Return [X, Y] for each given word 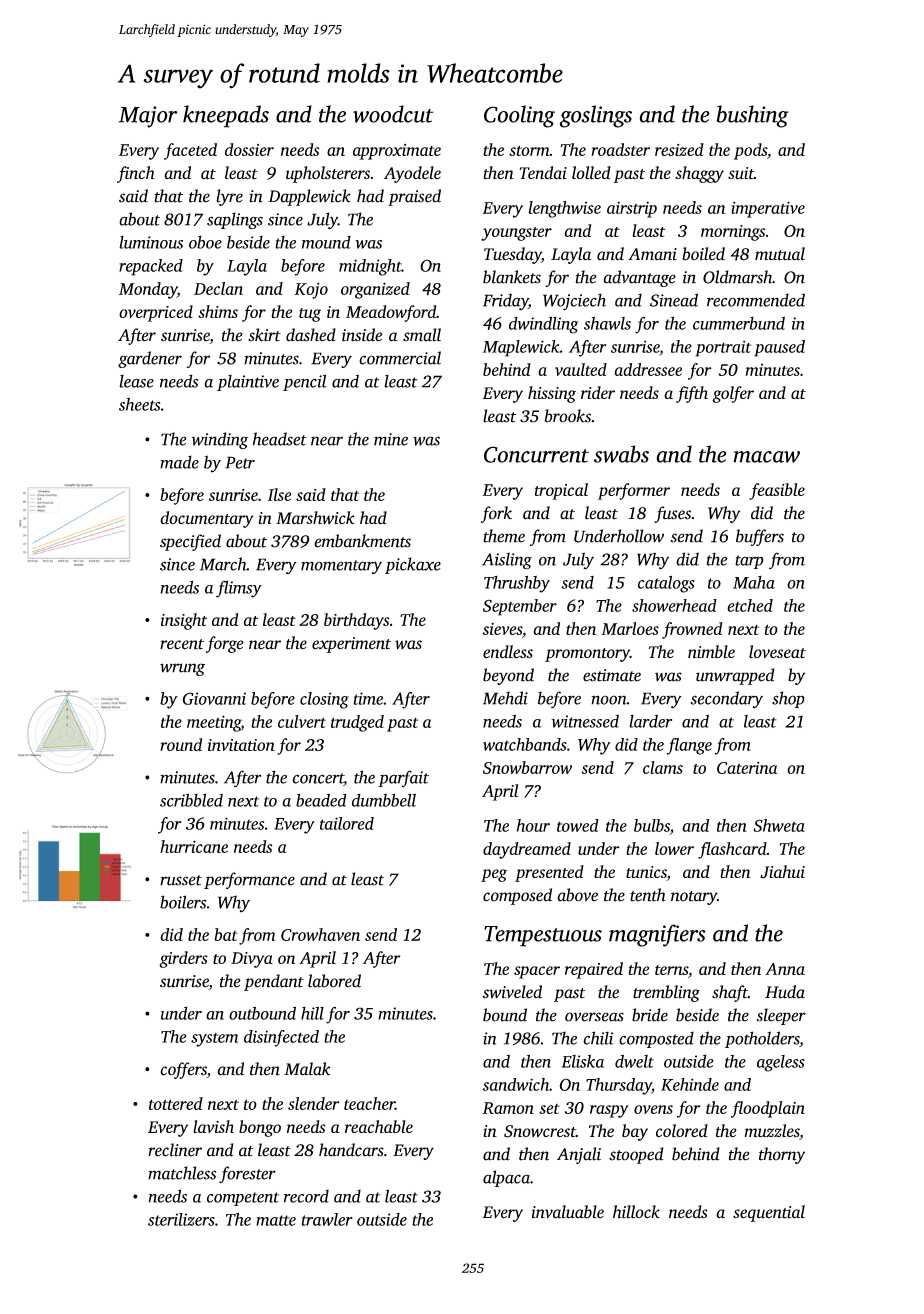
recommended [756, 300]
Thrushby [517, 584]
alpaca [506, 1178]
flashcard [732, 850]
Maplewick [521, 348]
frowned [692, 630]
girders [183, 959]
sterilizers [181, 1219]
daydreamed [527, 850]
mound [326, 242]
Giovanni [214, 698]
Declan [218, 288]
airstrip [632, 209]
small [422, 335]
